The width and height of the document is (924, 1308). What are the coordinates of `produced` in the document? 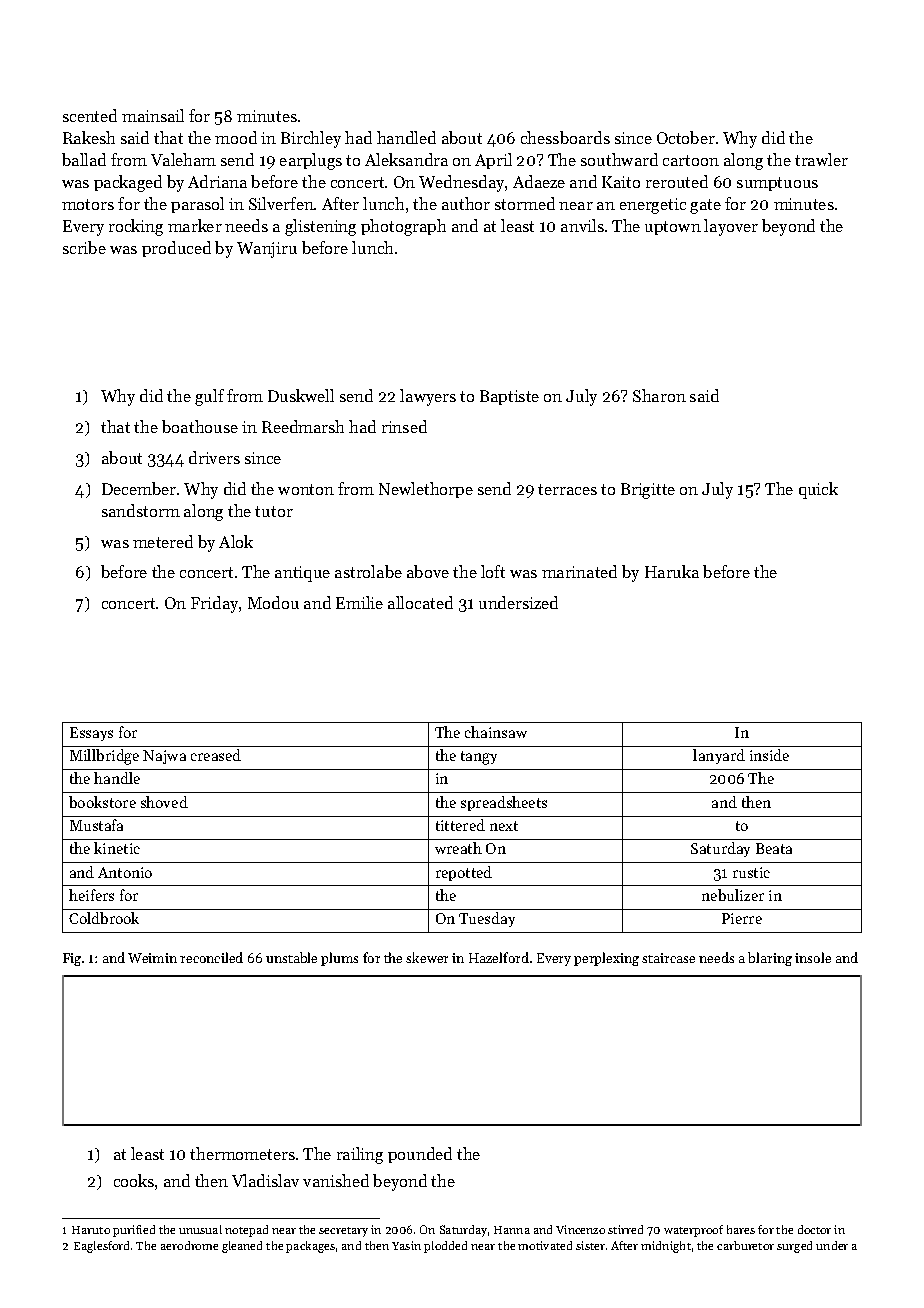 It's located at (176, 249).
